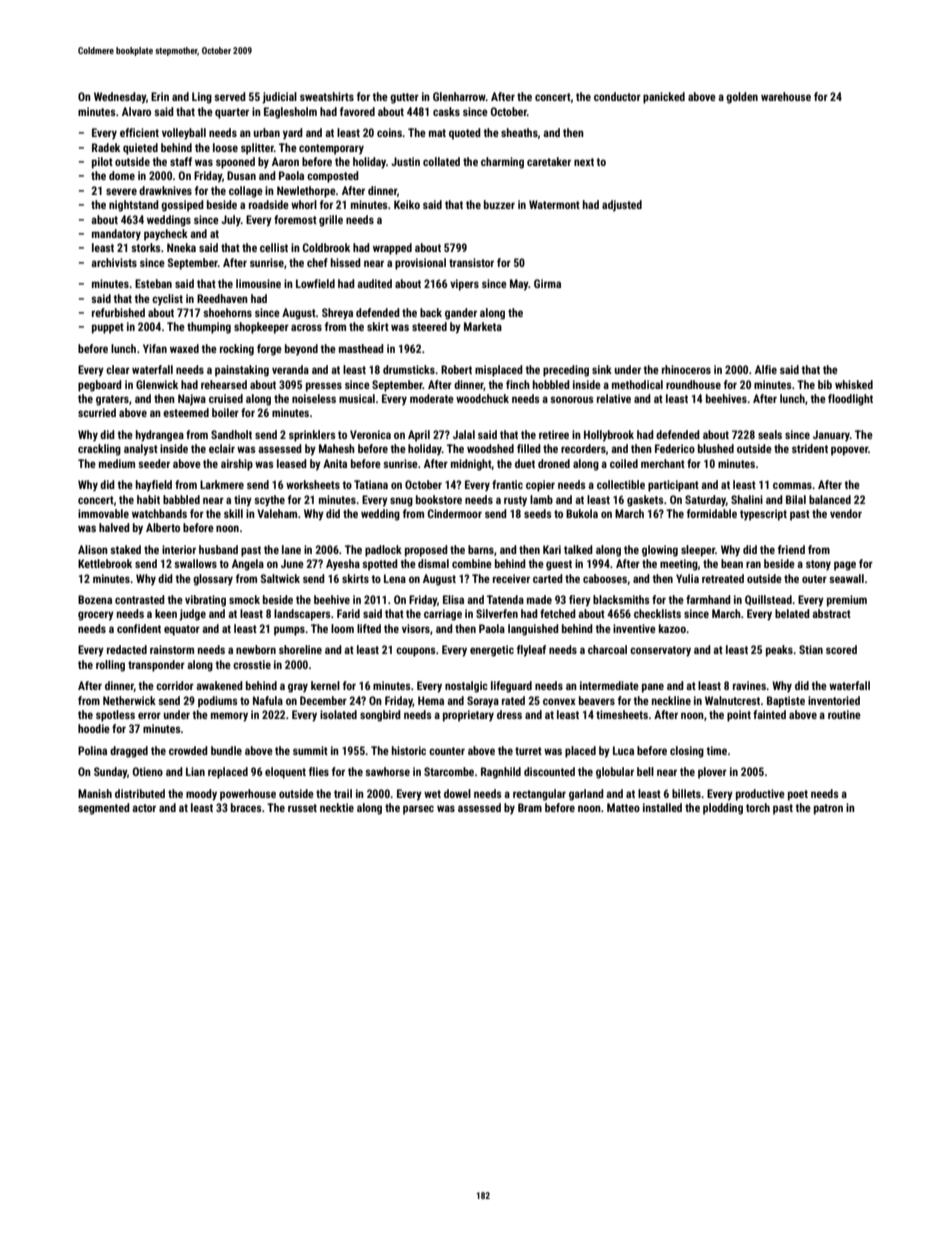 Image resolution: width=952 pixels, height=1233 pixels. I want to click on made, so click(539, 599).
